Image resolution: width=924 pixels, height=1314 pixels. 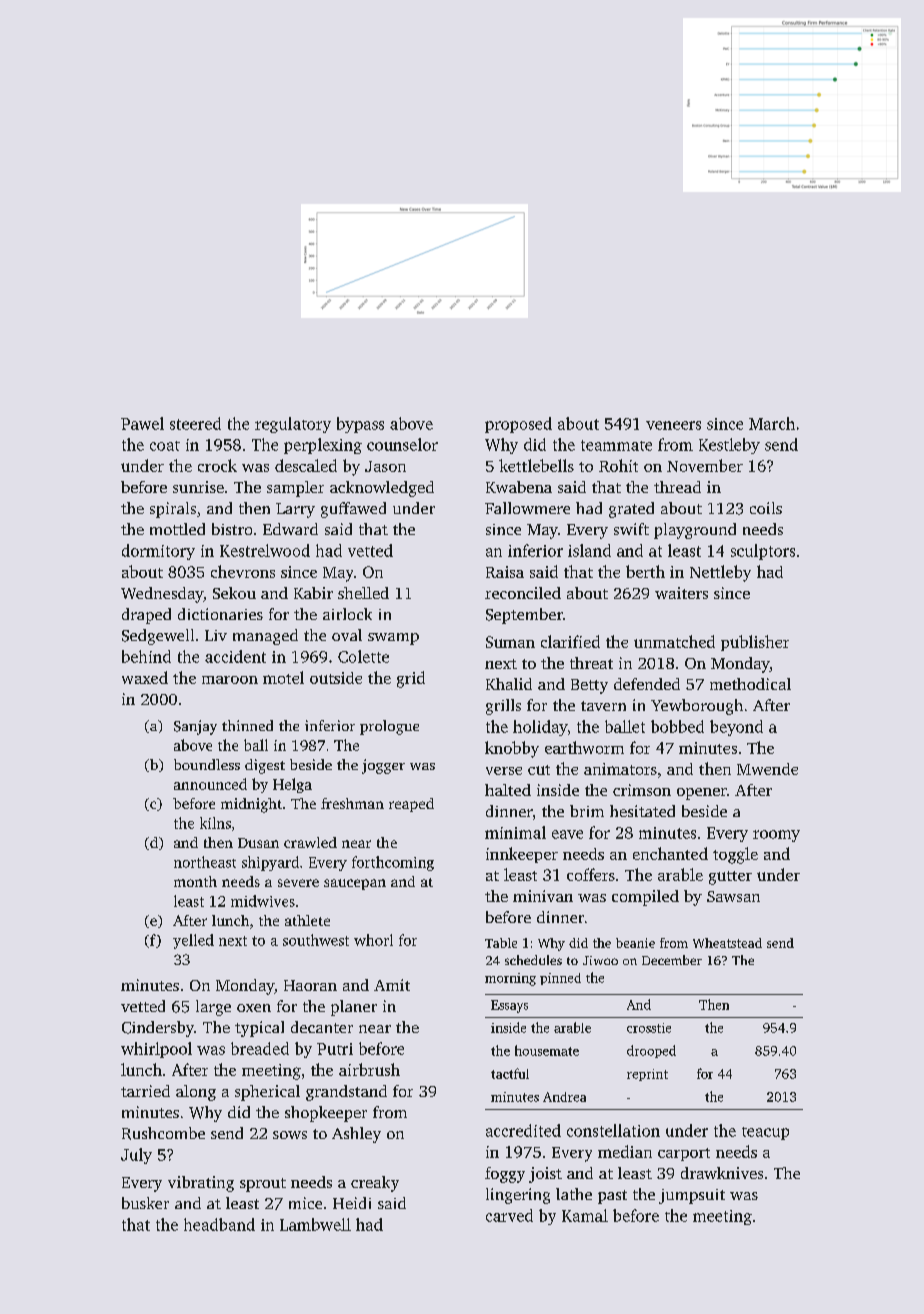 What do you see at coordinates (352, 1203) in the screenshot?
I see `Heidi` at bounding box center [352, 1203].
